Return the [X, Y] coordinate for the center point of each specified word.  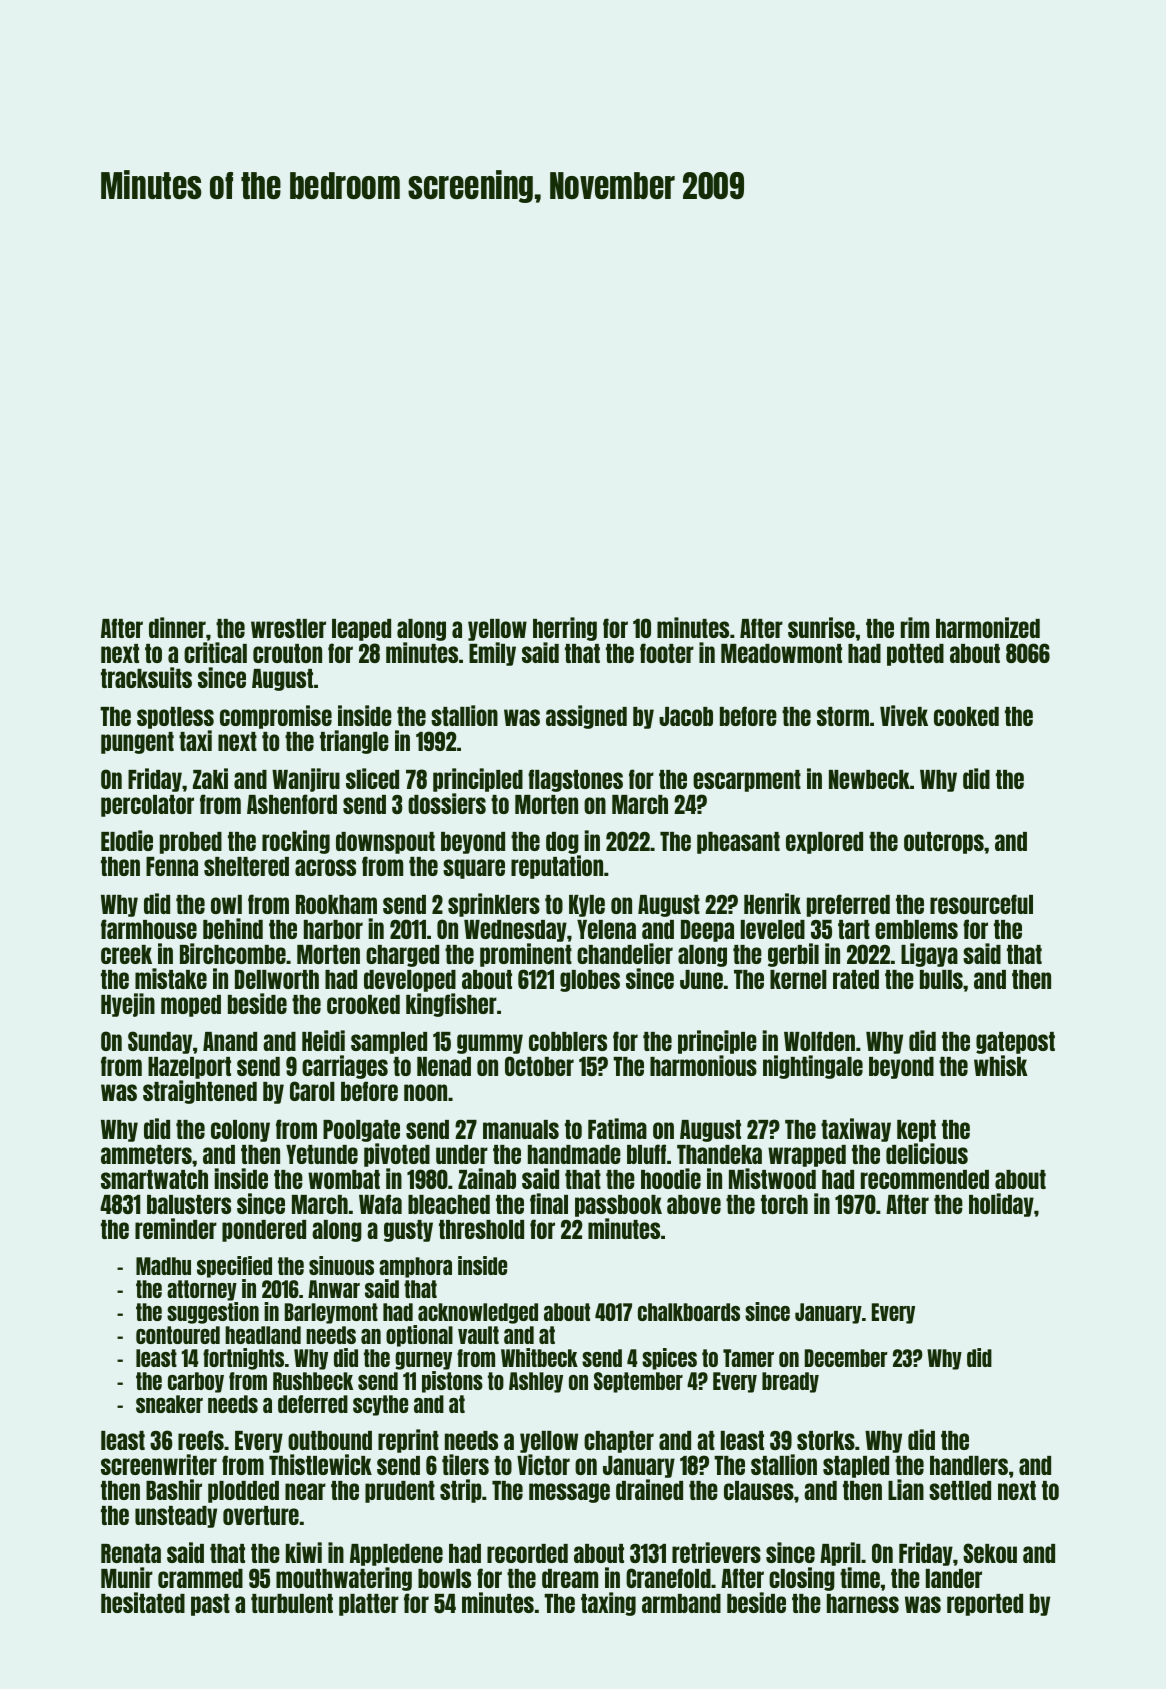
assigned [586, 717]
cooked [966, 716]
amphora [415, 1267]
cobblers [568, 1041]
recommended [925, 1179]
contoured [178, 1335]
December [846, 1358]
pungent [137, 743]
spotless [175, 718]
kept [916, 1131]
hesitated [143, 1602]
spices [669, 1359]
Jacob [686, 716]
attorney [202, 1290]
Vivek [904, 715]
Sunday [160, 1042]
